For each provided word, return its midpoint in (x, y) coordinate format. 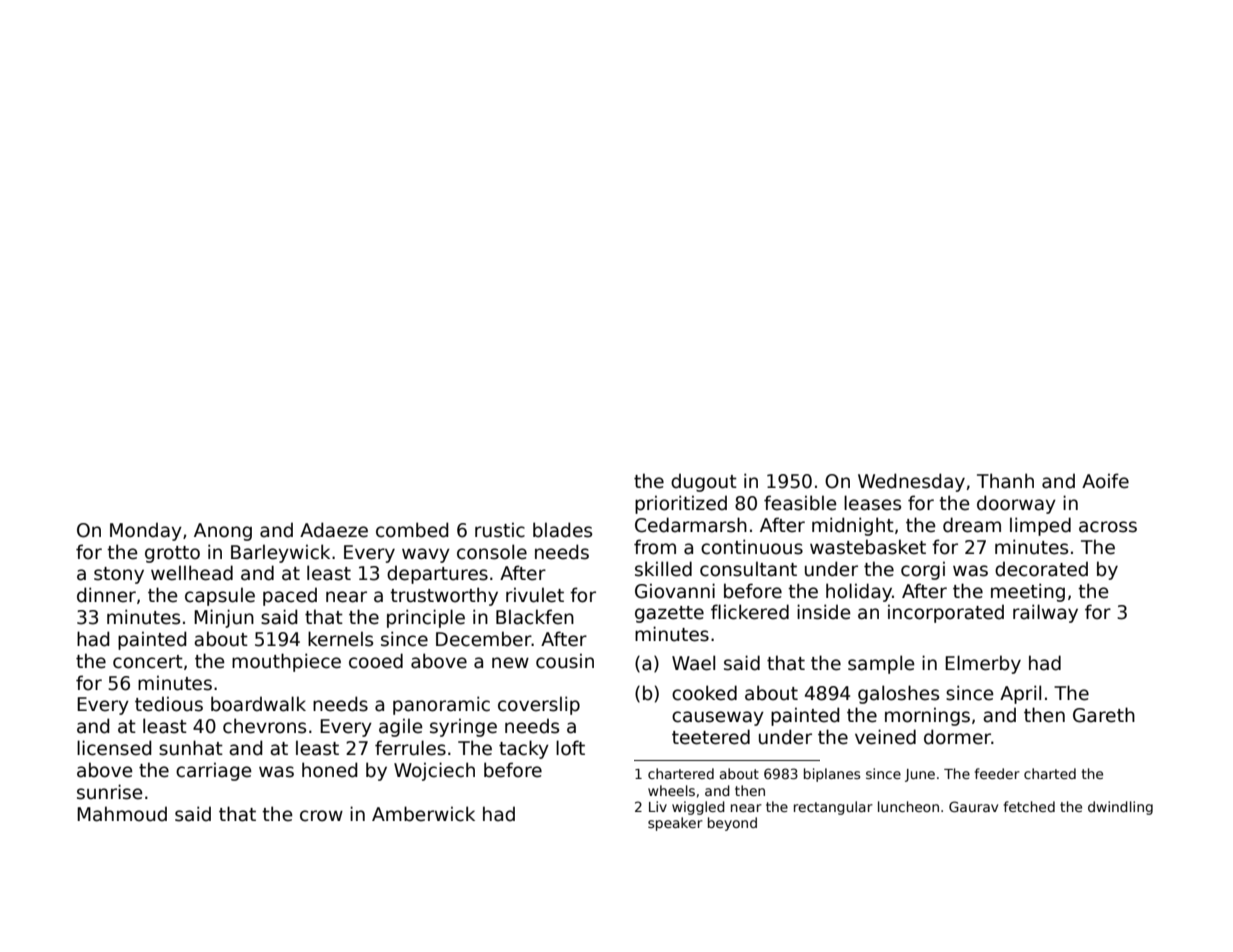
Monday (146, 531)
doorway (1016, 504)
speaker (675, 824)
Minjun (224, 618)
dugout (704, 482)
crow (321, 816)
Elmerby (983, 664)
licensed (114, 748)
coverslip (539, 705)
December (484, 639)
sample (881, 664)
